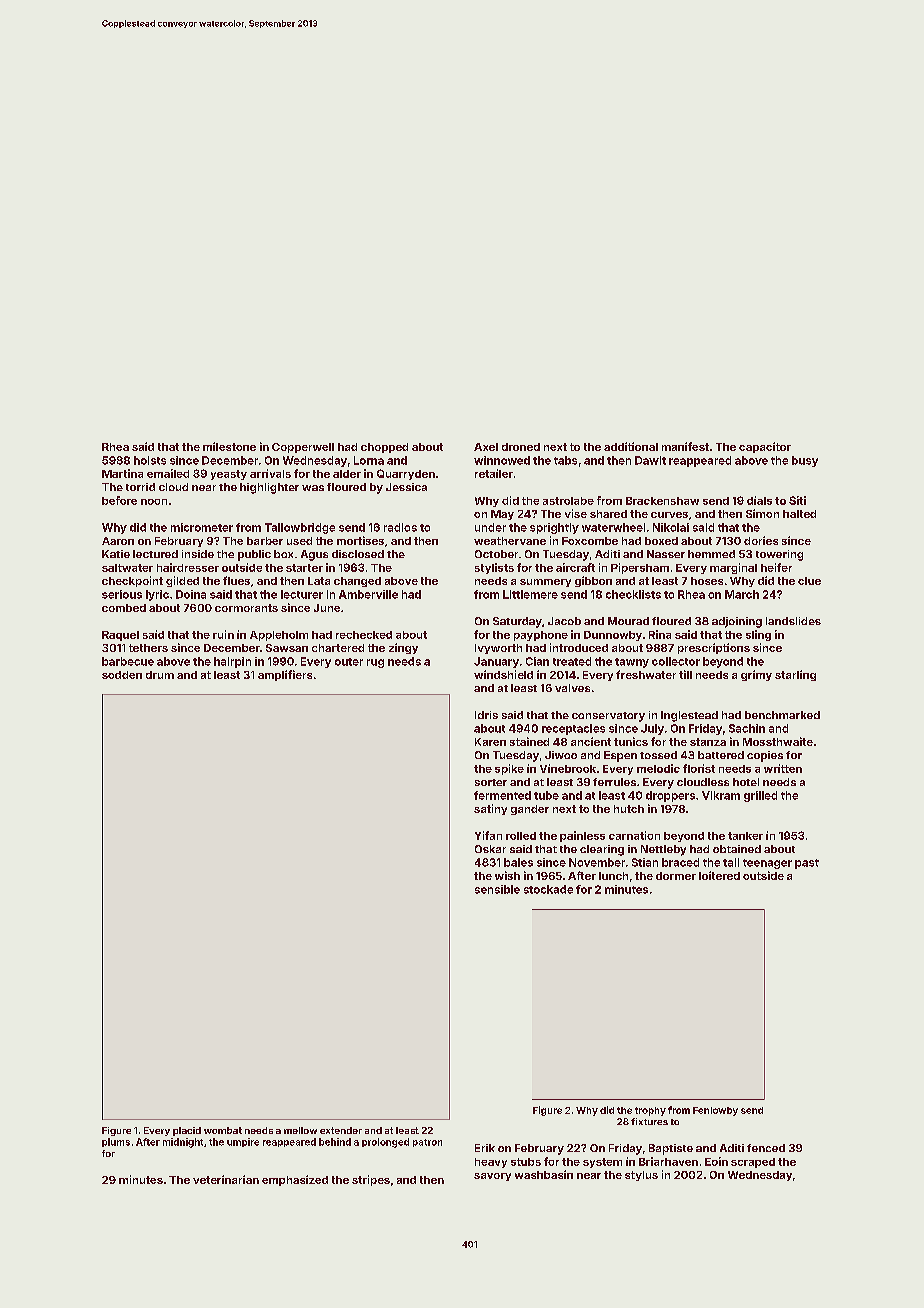 The width and height of the page is (924, 1308). Describe the element at coordinates (486, 447) in the page. I see `Axel` at that location.
